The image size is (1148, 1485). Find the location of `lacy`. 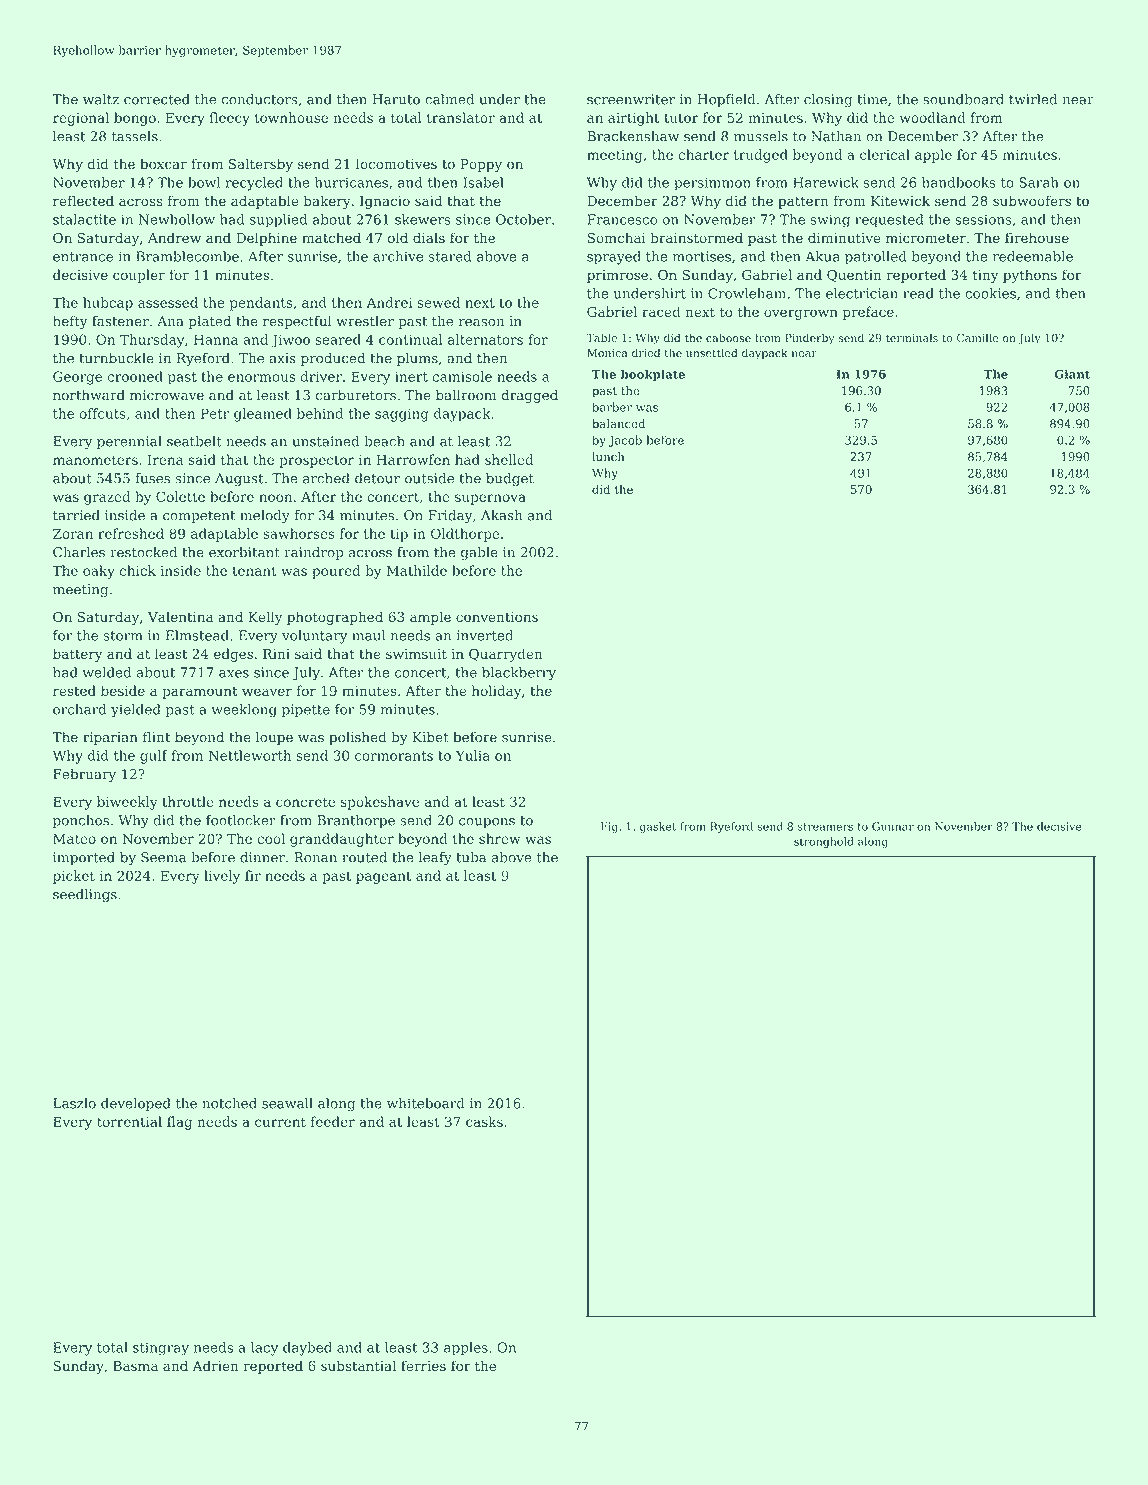

lacy is located at coordinates (264, 1349).
